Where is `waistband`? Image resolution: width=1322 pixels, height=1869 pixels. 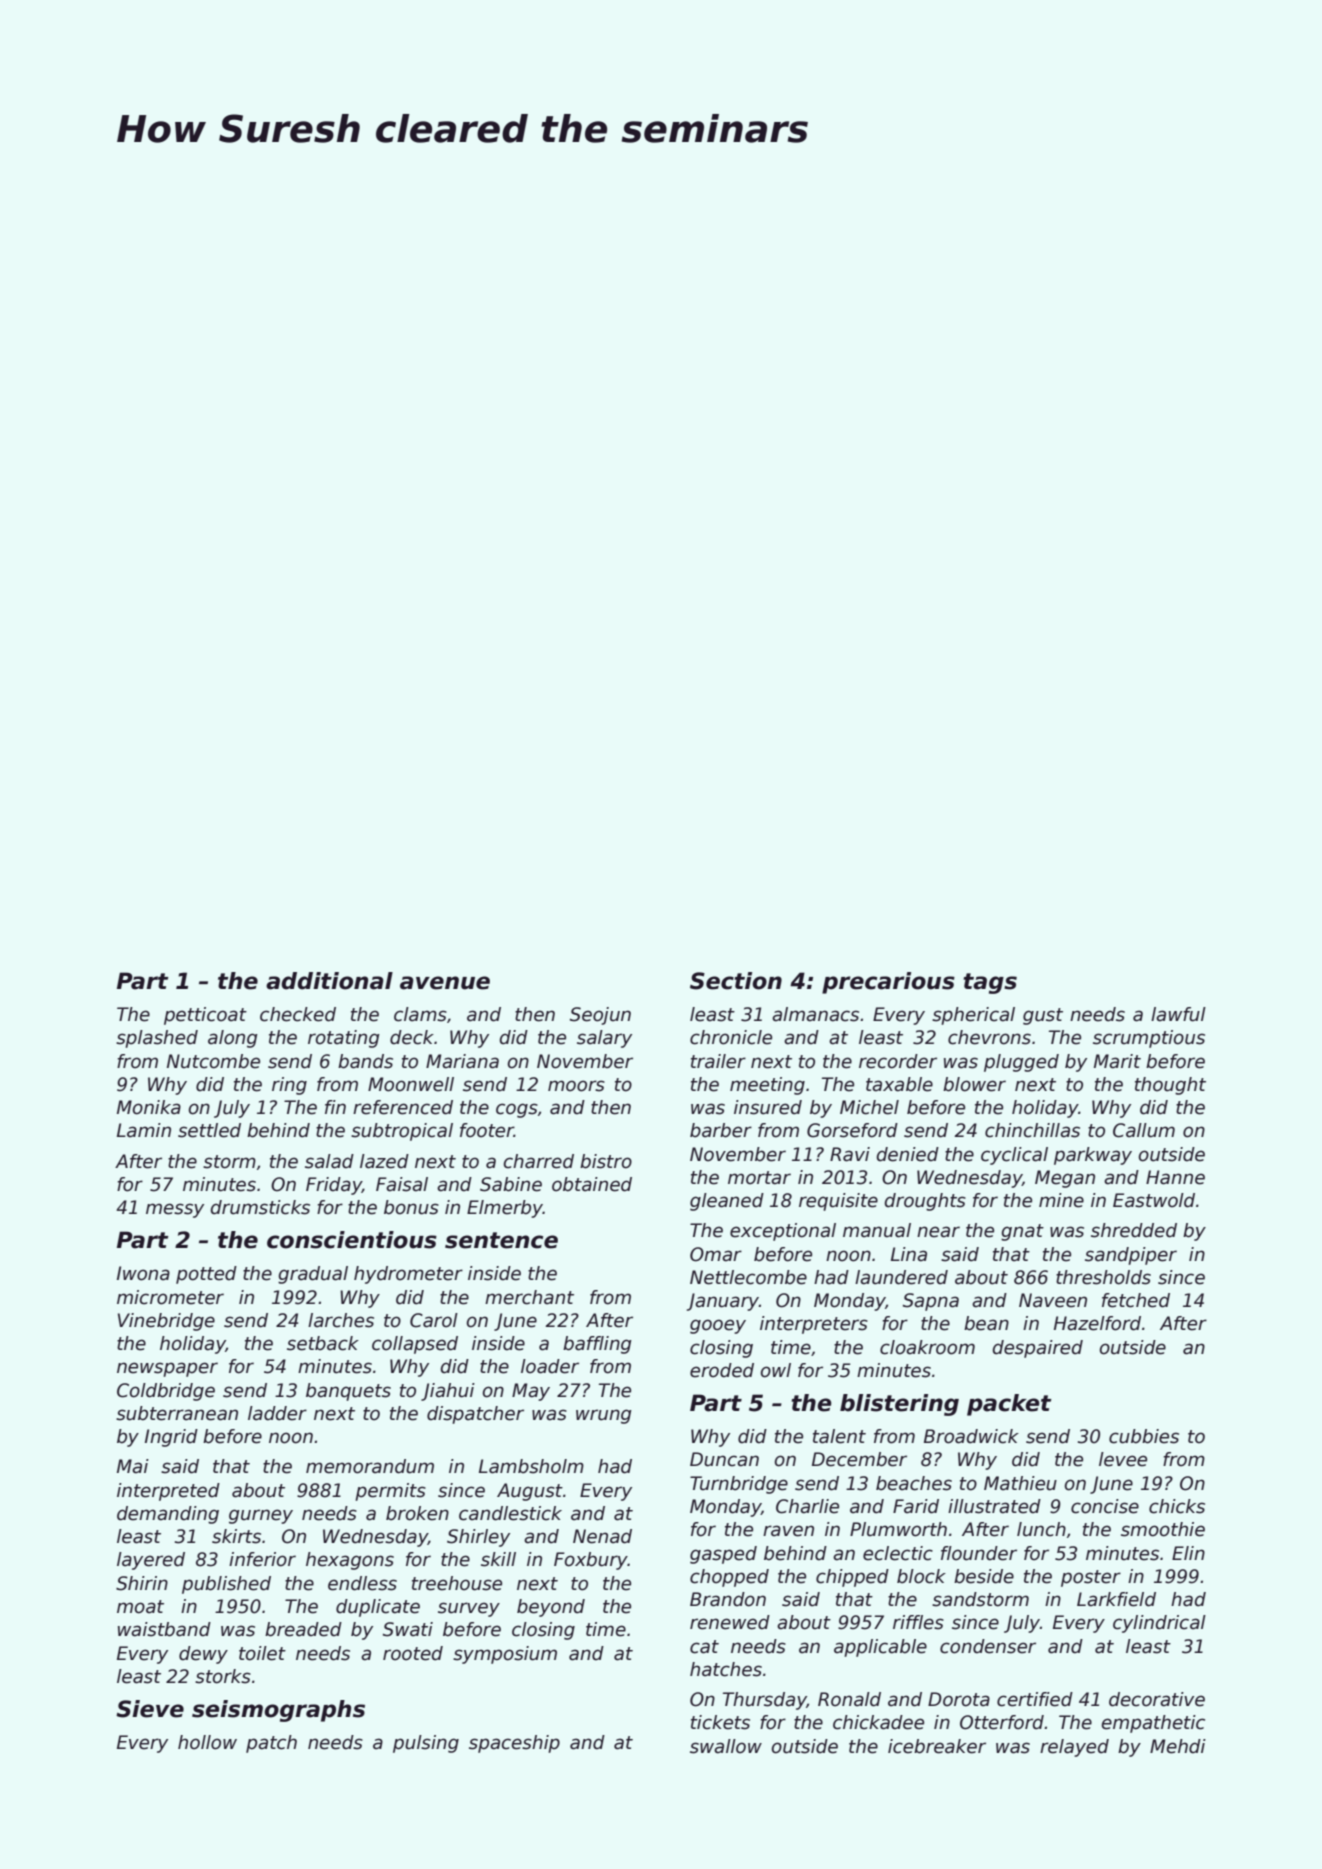 waistband is located at coordinates (164, 1629).
